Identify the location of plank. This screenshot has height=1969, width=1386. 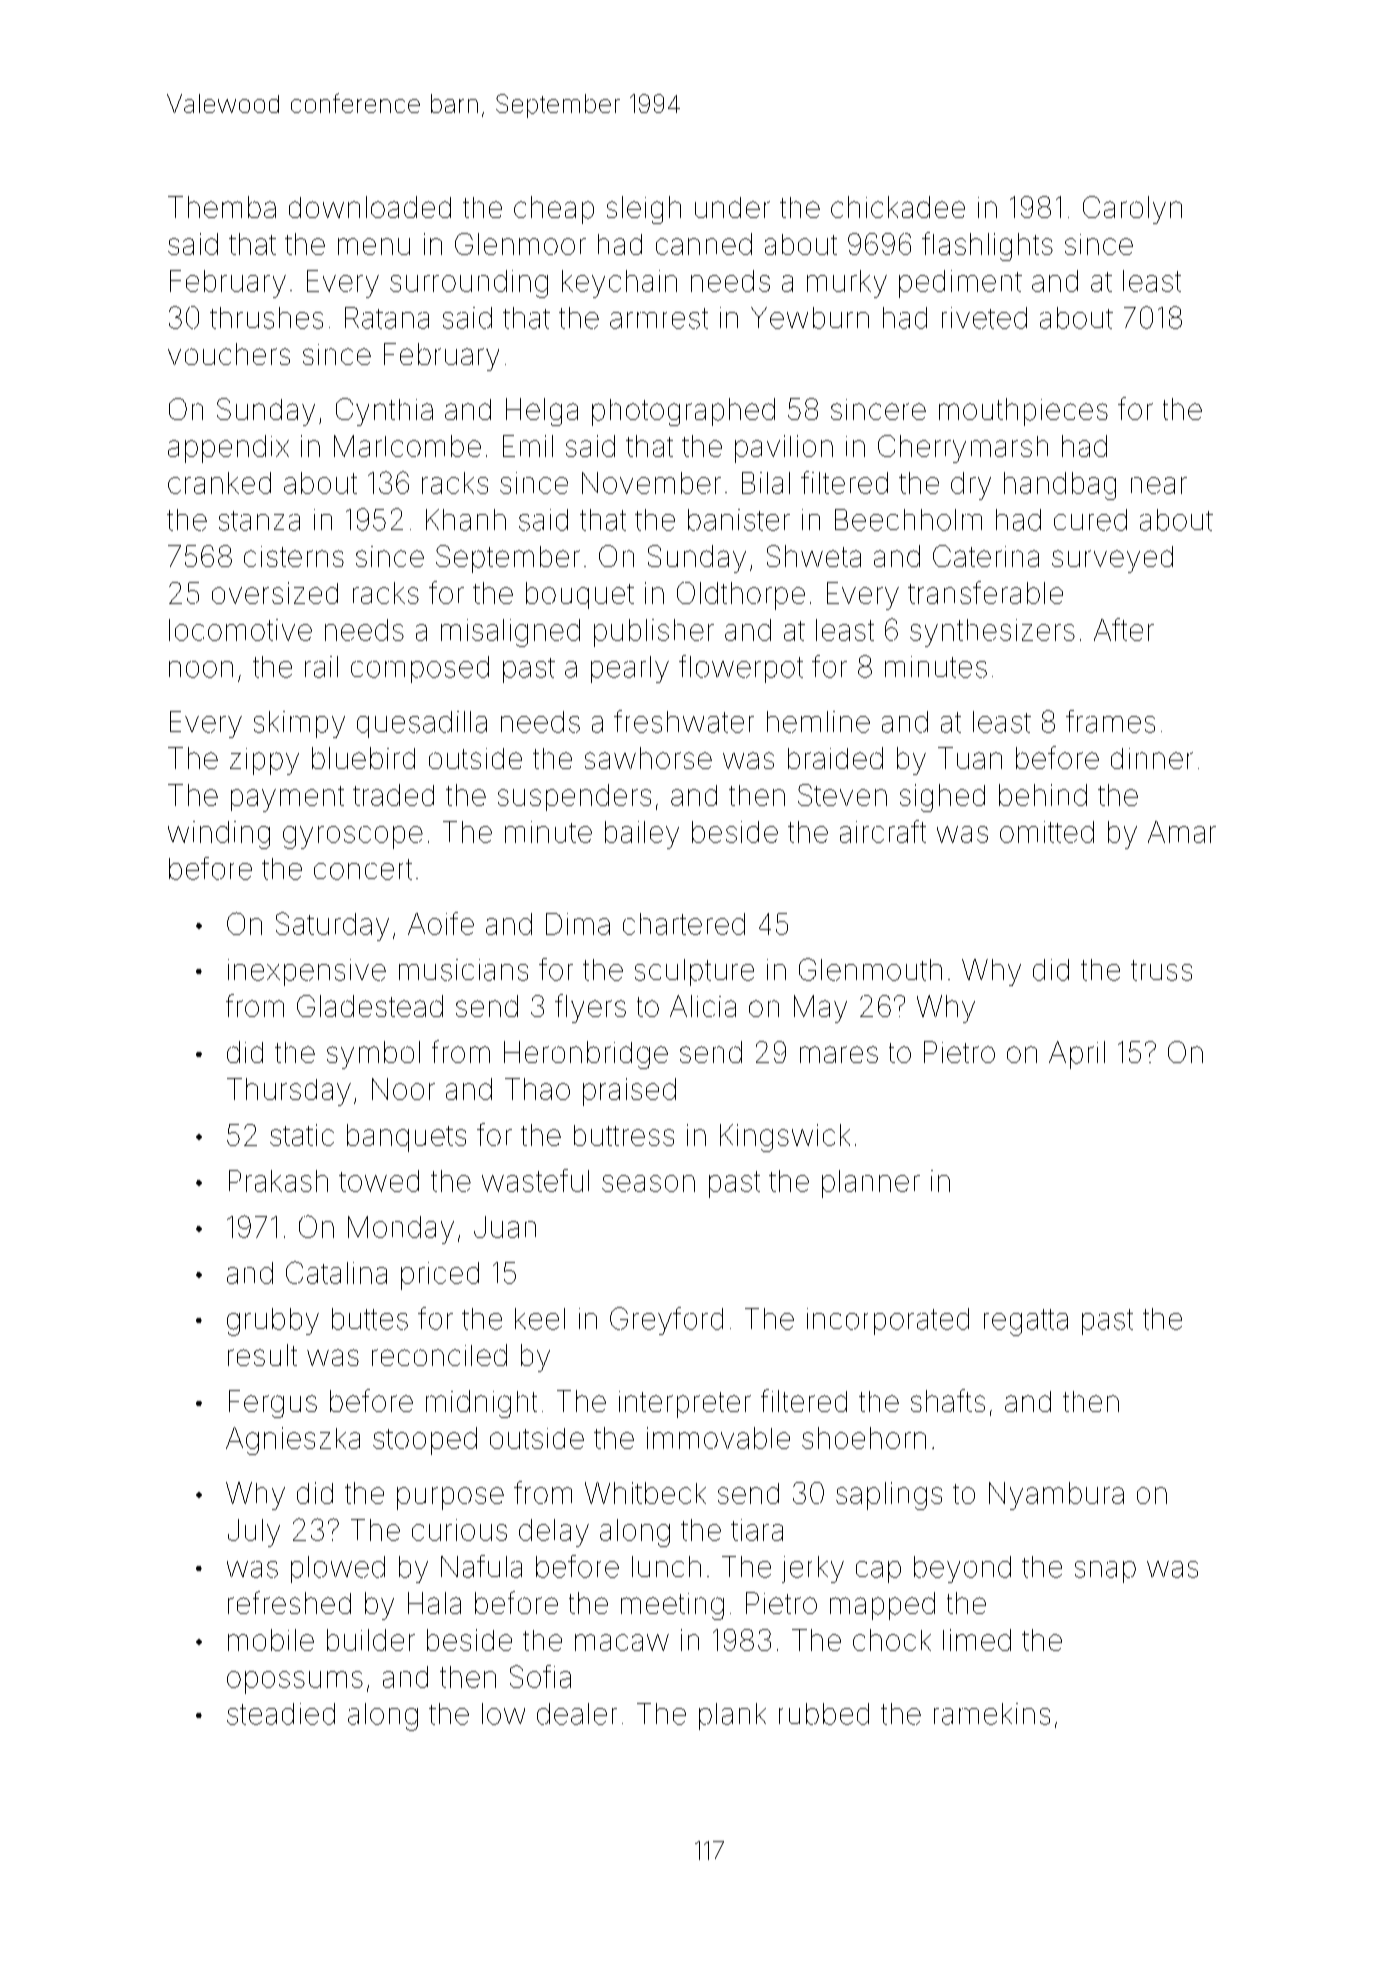
(732, 1716).
